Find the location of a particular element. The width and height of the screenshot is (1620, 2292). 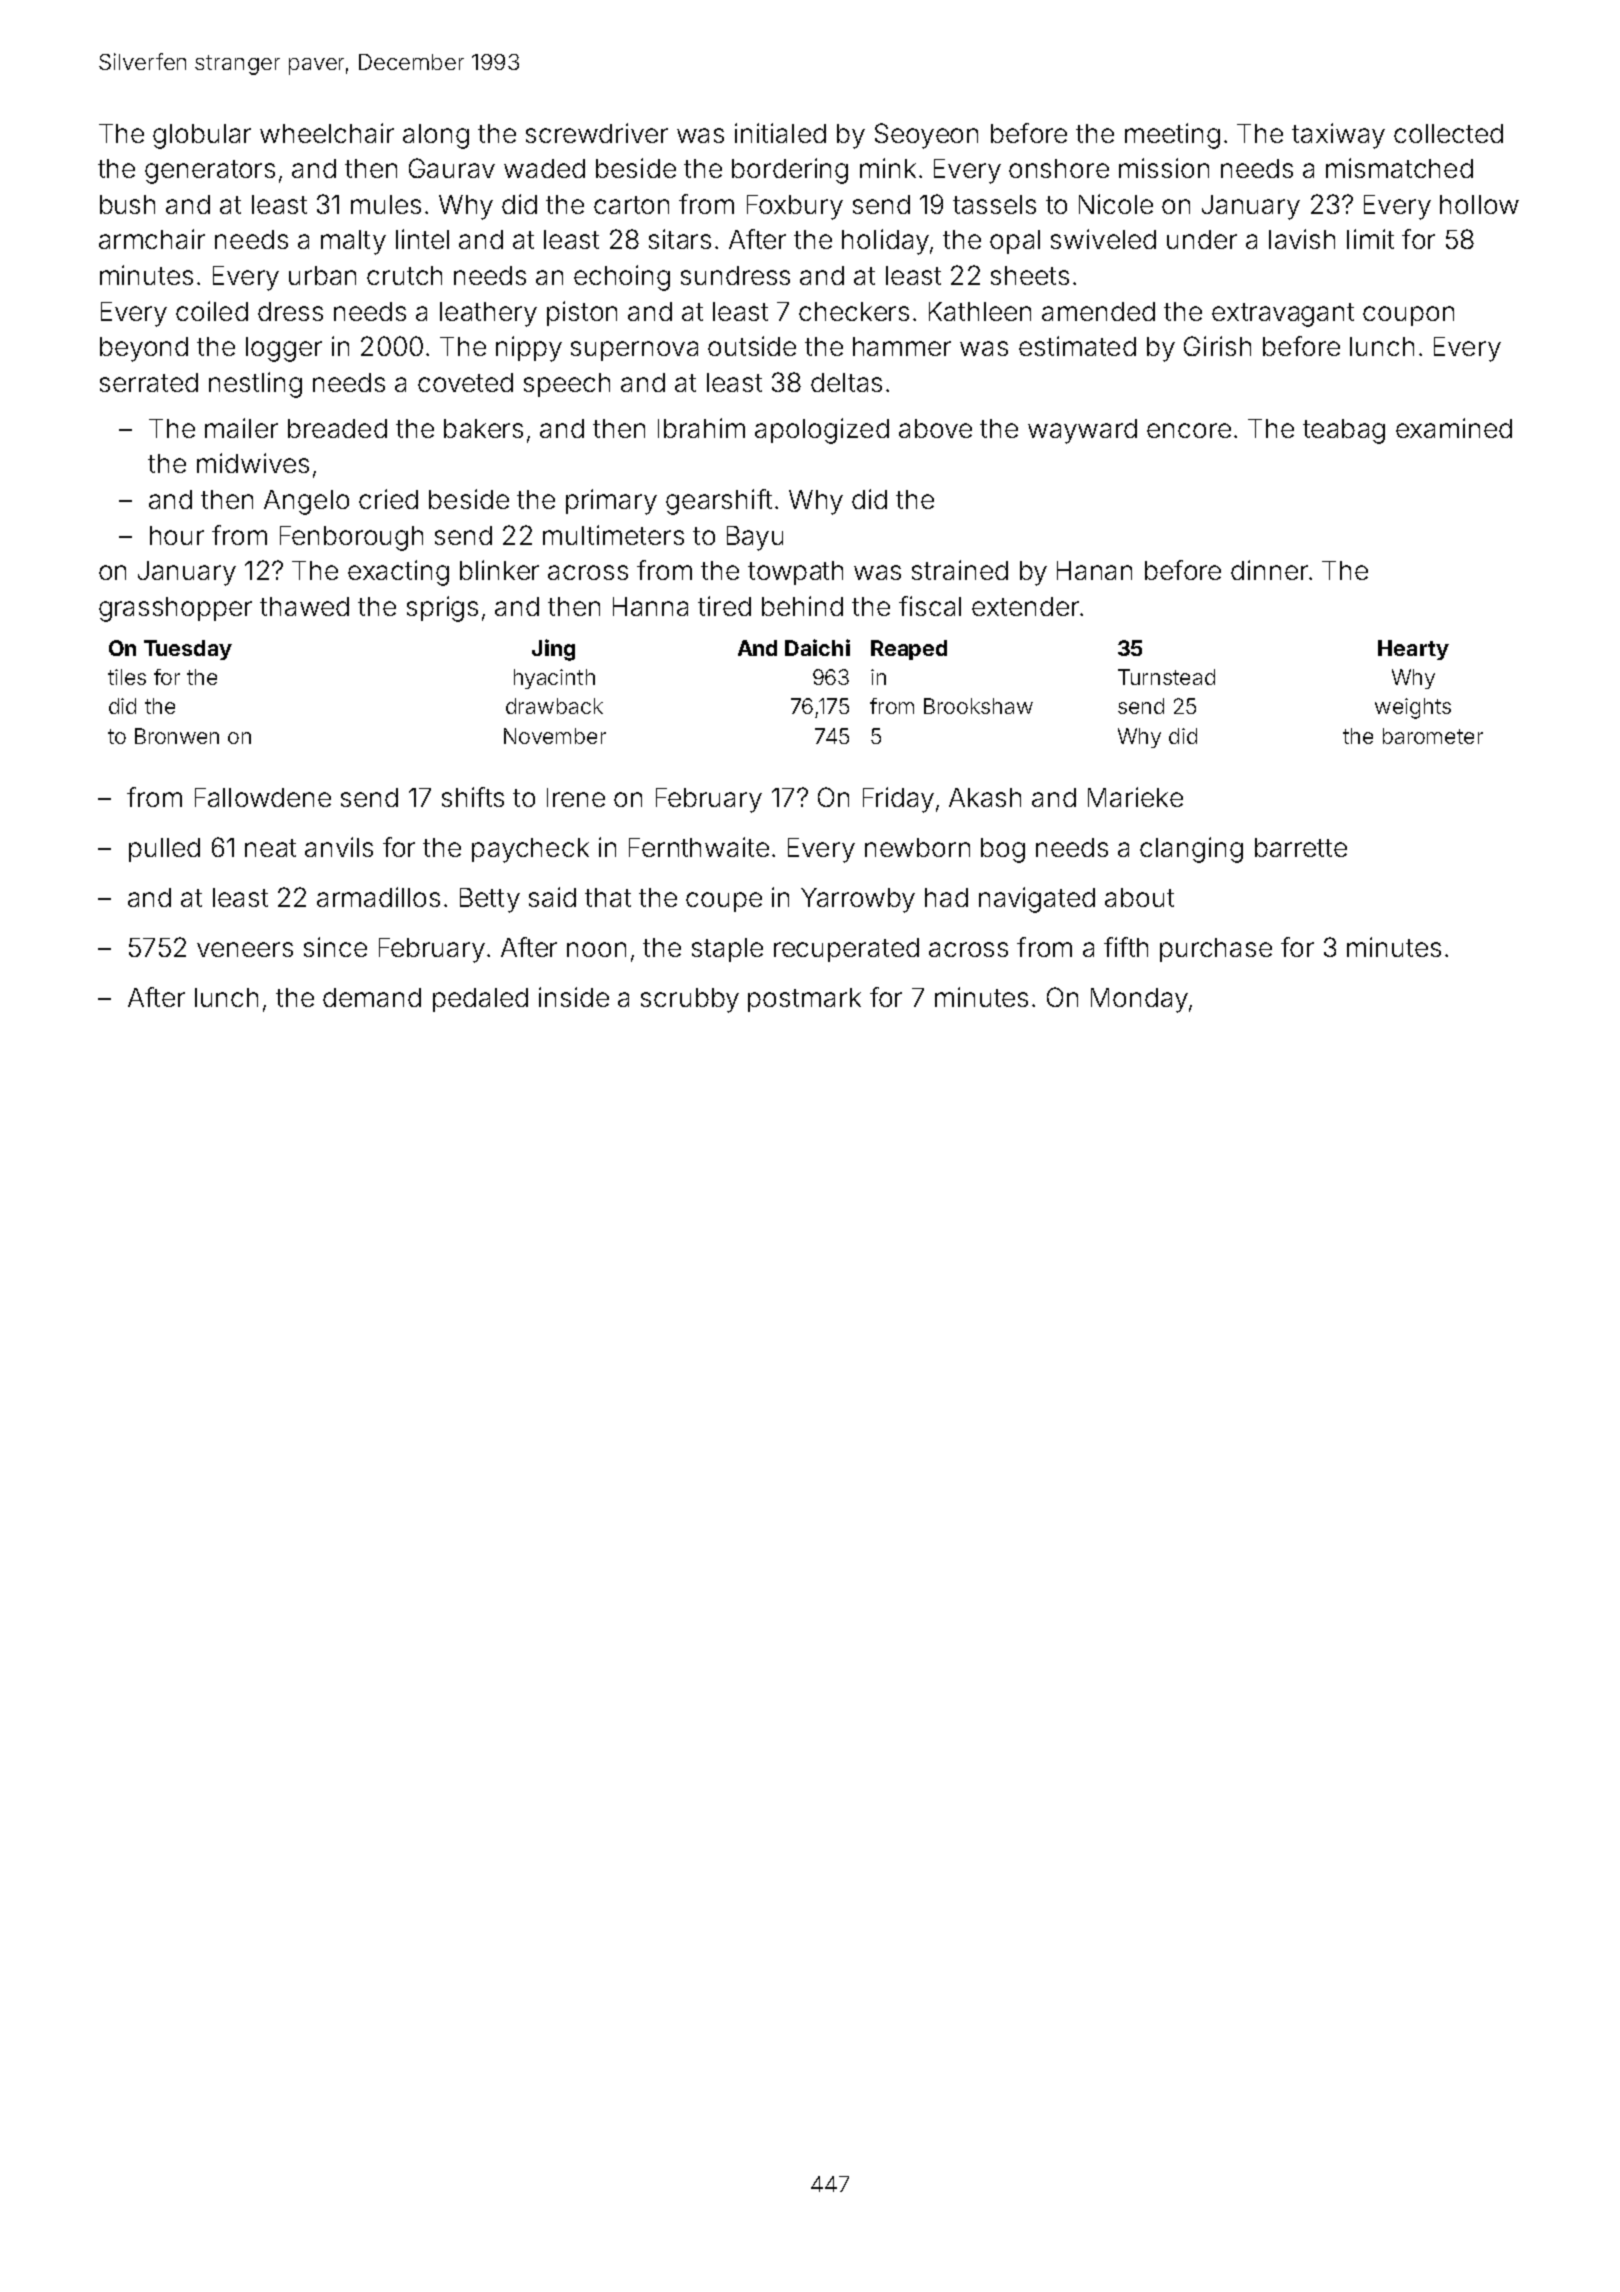

barrette is located at coordinates (1301, 847).
